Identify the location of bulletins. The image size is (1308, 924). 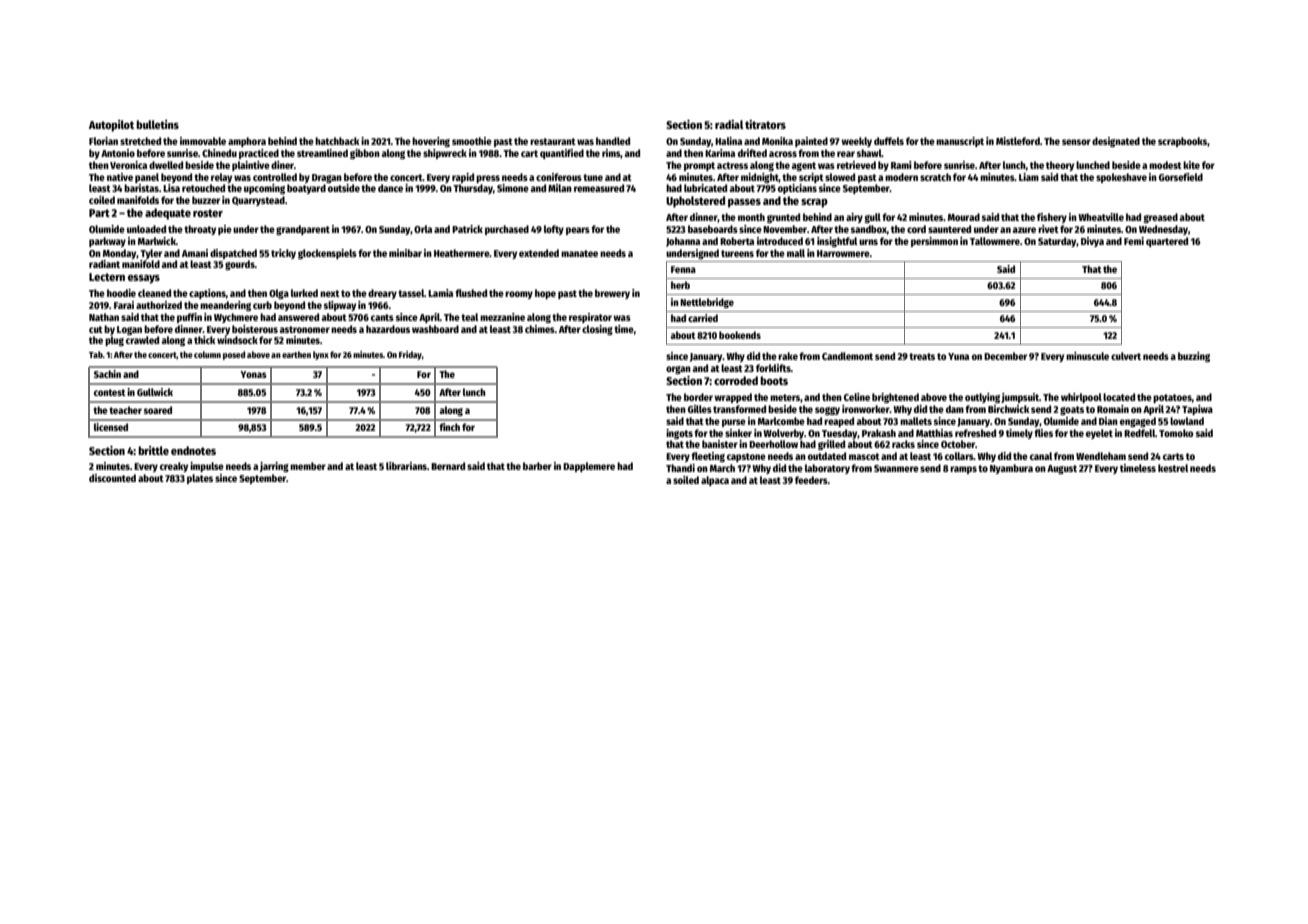
(157, 124).
